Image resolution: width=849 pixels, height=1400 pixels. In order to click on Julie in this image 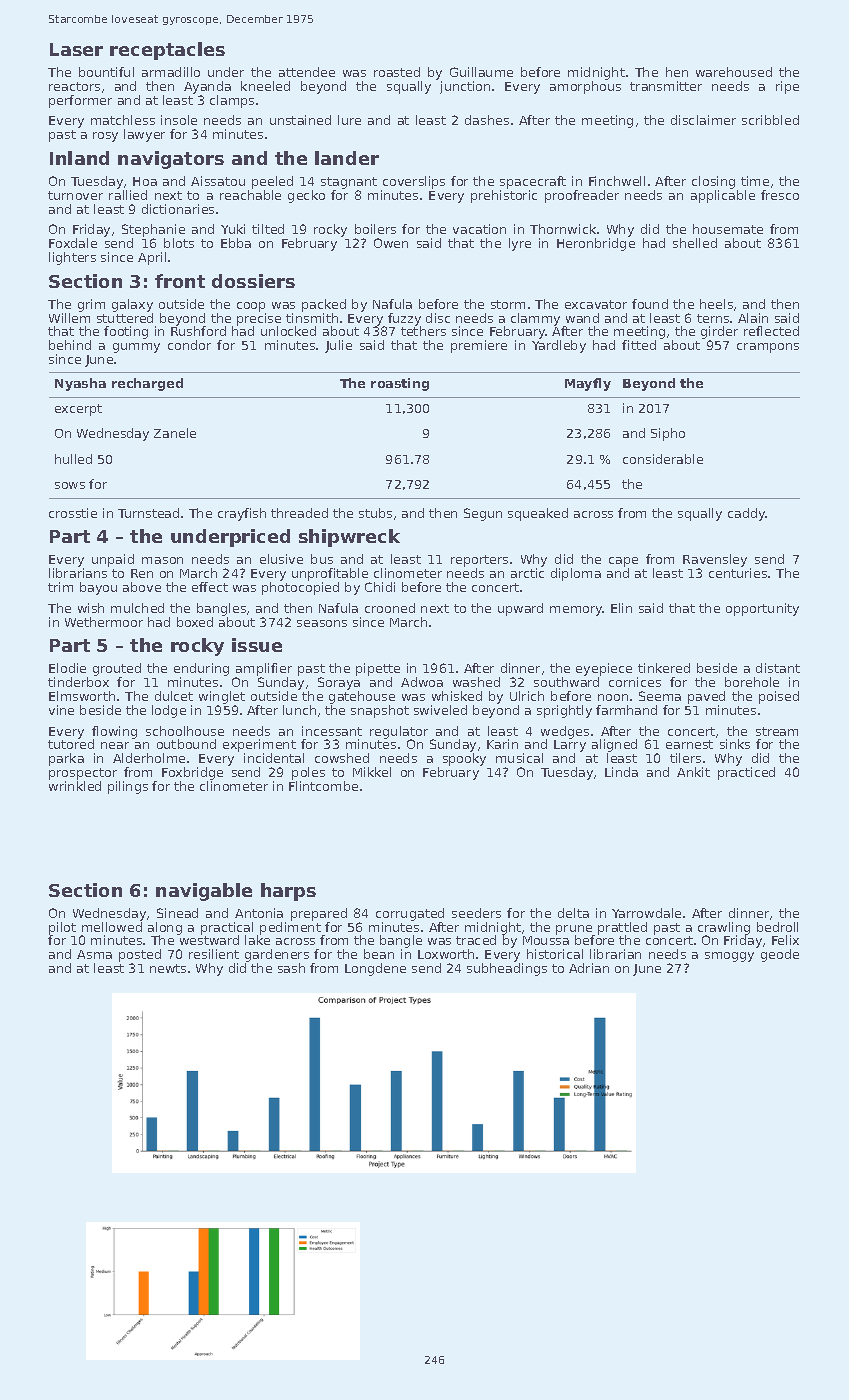, I will do `click(338, 346)`.
